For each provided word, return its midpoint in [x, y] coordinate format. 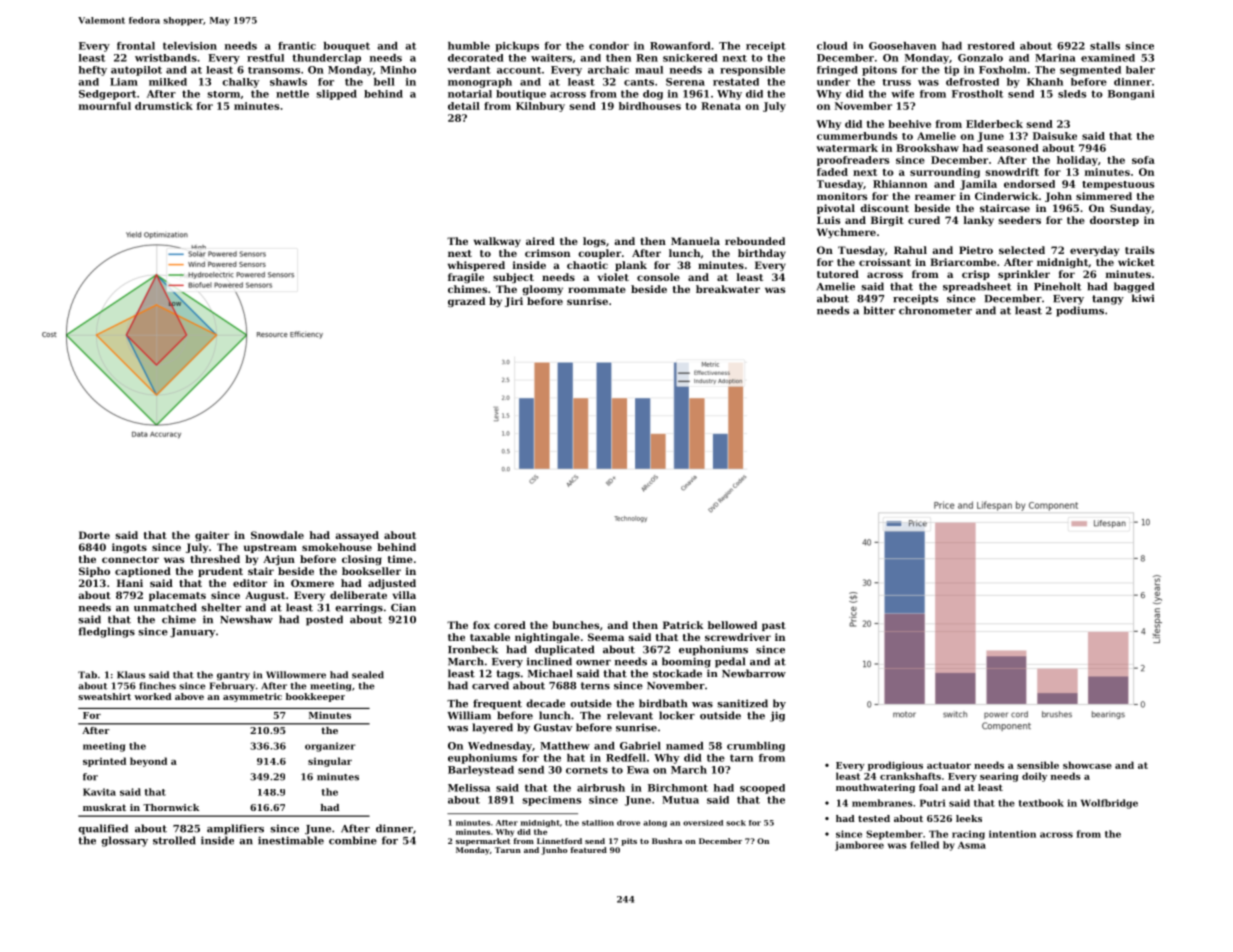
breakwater [728, 289]
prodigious [895, 766]
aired [540, 241]
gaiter [212, 536]
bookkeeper [315, 697]
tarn [741, 758]
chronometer [935, 310]
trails [1139, 250]
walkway [497, 242]
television [190, 46]
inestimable [291, 840]
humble [469, 46]
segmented [1090, 71]
